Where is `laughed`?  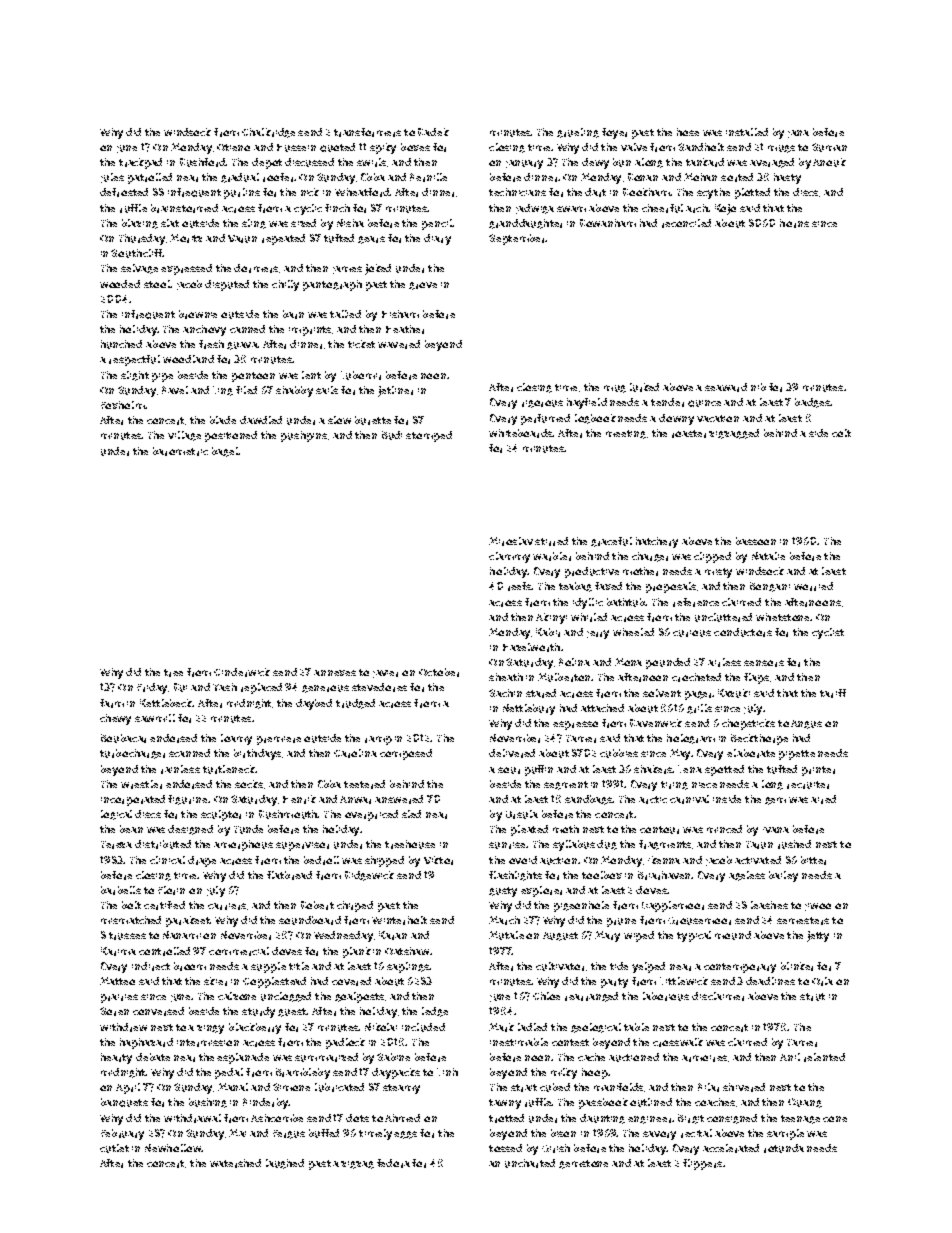
laughed is located at coordinates (285, 1164).
